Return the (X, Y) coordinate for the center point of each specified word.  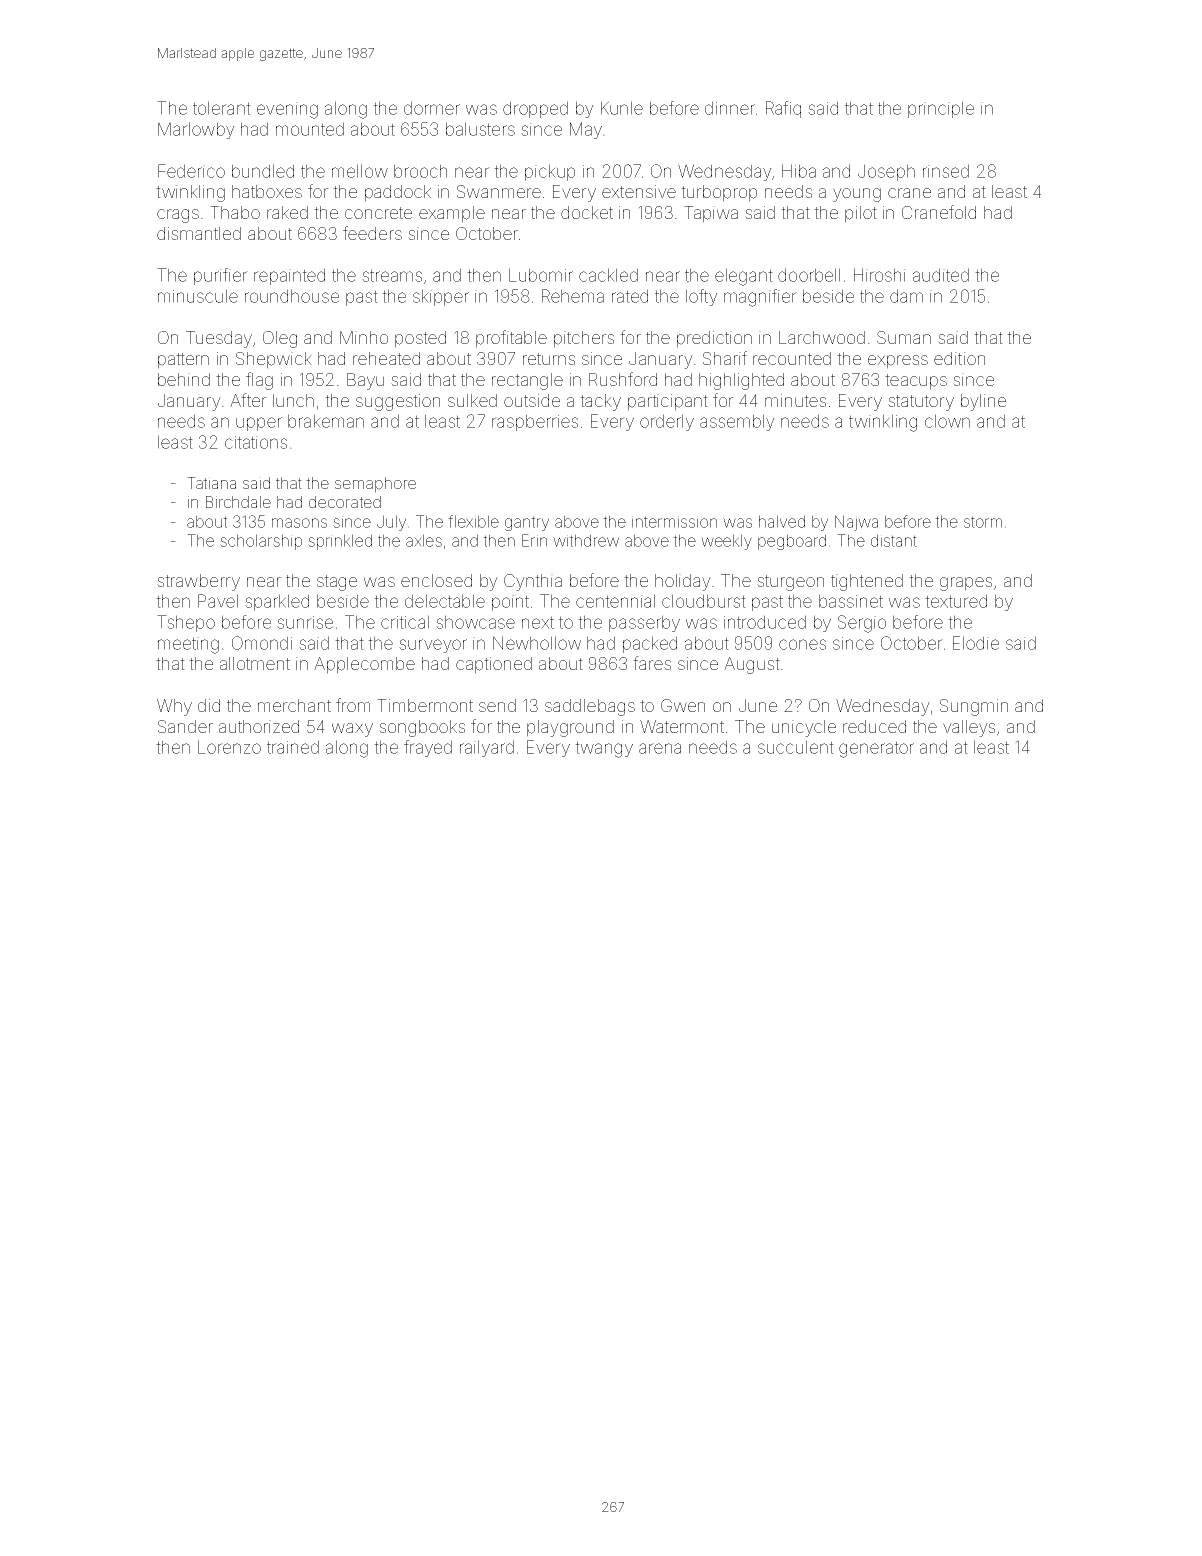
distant (894, 540)
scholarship (261, 542)
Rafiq (783, 109)
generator (876, 749)
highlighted (741, 381)
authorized (259, 726)
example (452, 214)
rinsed (946, 171)
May (586, 130)
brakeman (326, 421)
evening (287, 110)
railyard (487, 748)
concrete (378, 213)
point (510, 603)
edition (959, 358)
